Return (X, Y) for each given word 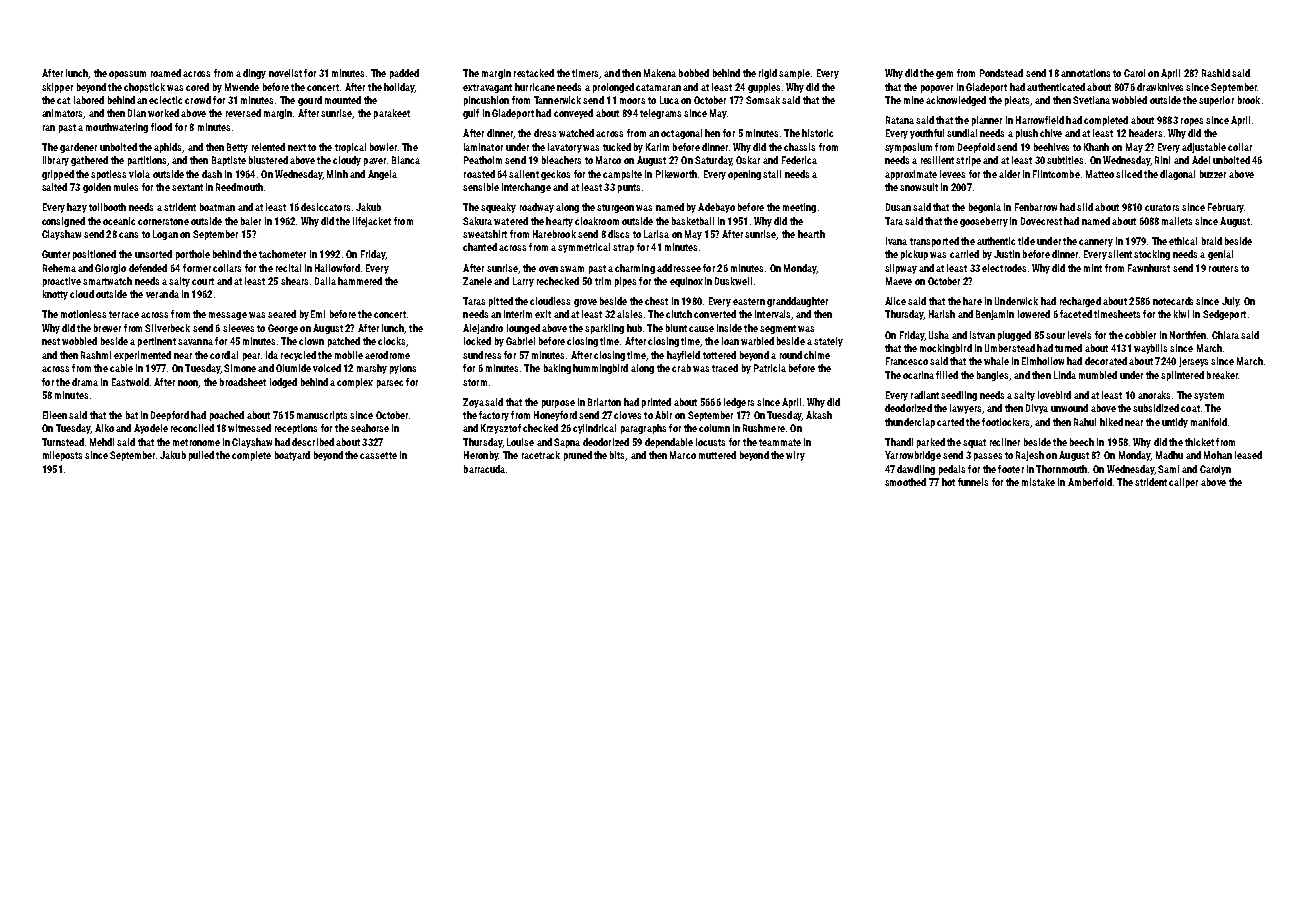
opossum (127, 75)
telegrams (660, 114)
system (1209, 396)
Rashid (1216, 73)
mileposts (62, 456)
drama (85, 382)
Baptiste (229, 161)
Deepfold (976, 148)
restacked (534, 73)
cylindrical (594, 429)
